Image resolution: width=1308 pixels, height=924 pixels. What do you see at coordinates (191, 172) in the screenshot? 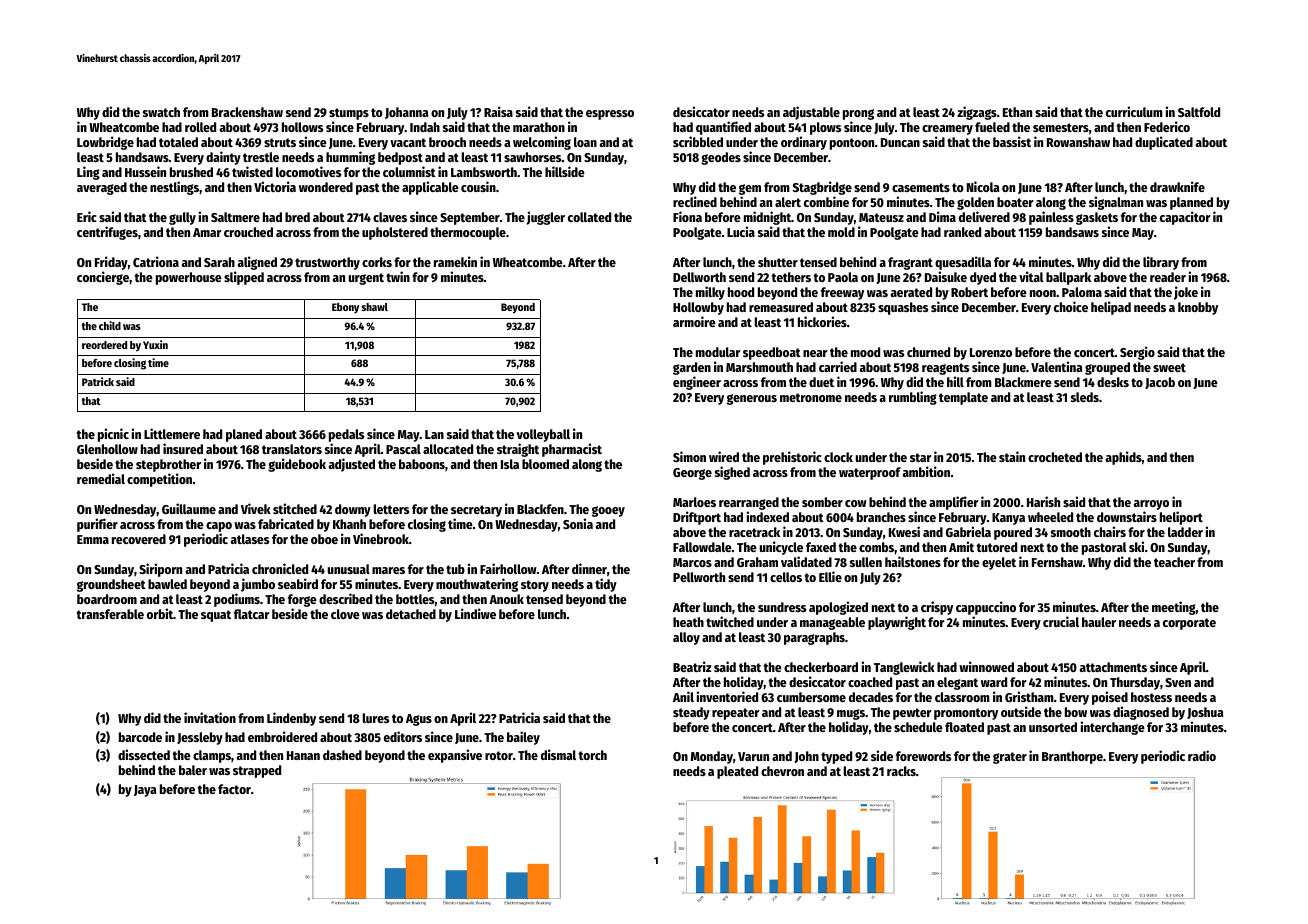
I see `brushed` at bounding box center [191, 172].
